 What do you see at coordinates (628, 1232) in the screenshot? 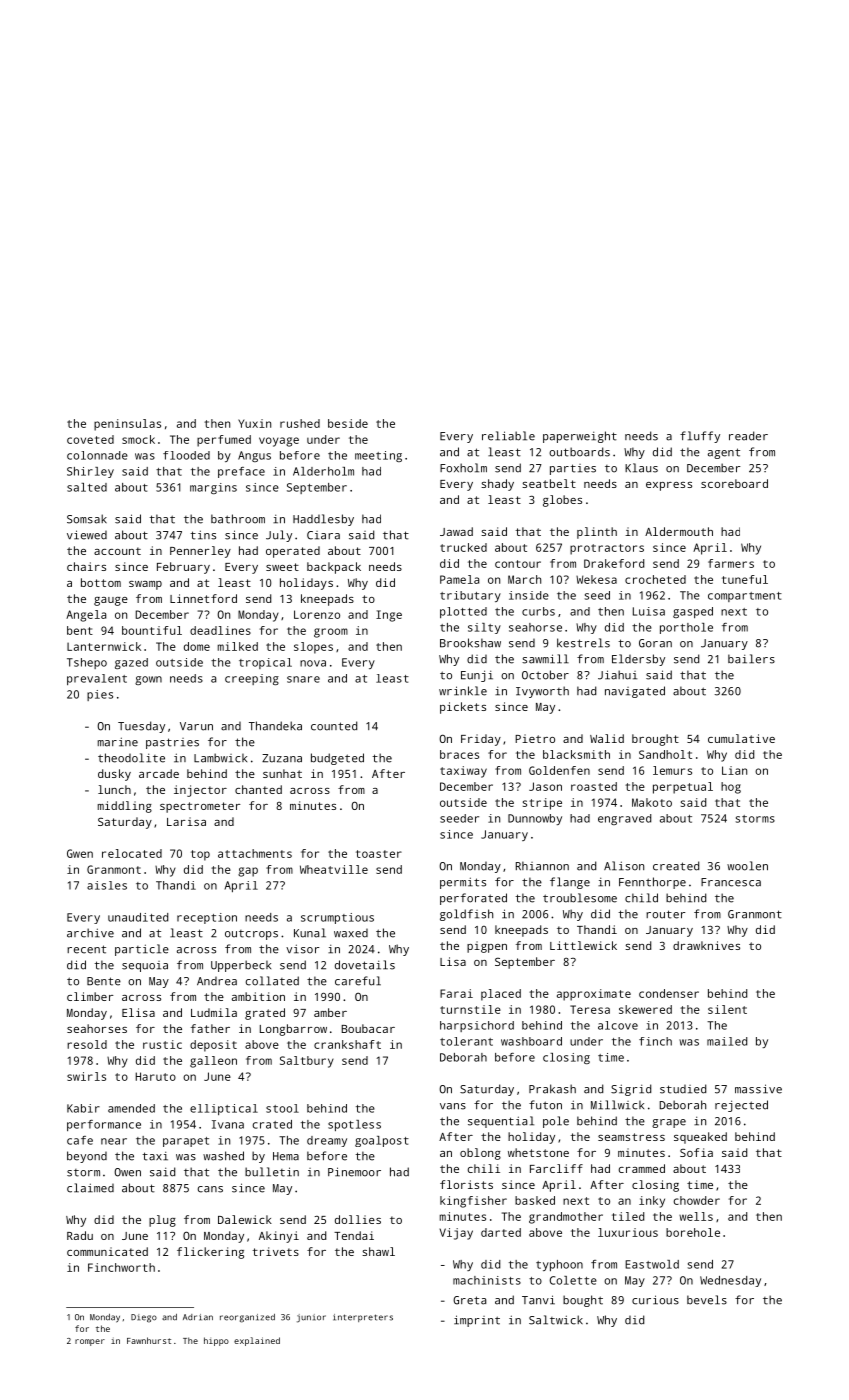
I see `luxurious` at bounding box center [628, 1232].
